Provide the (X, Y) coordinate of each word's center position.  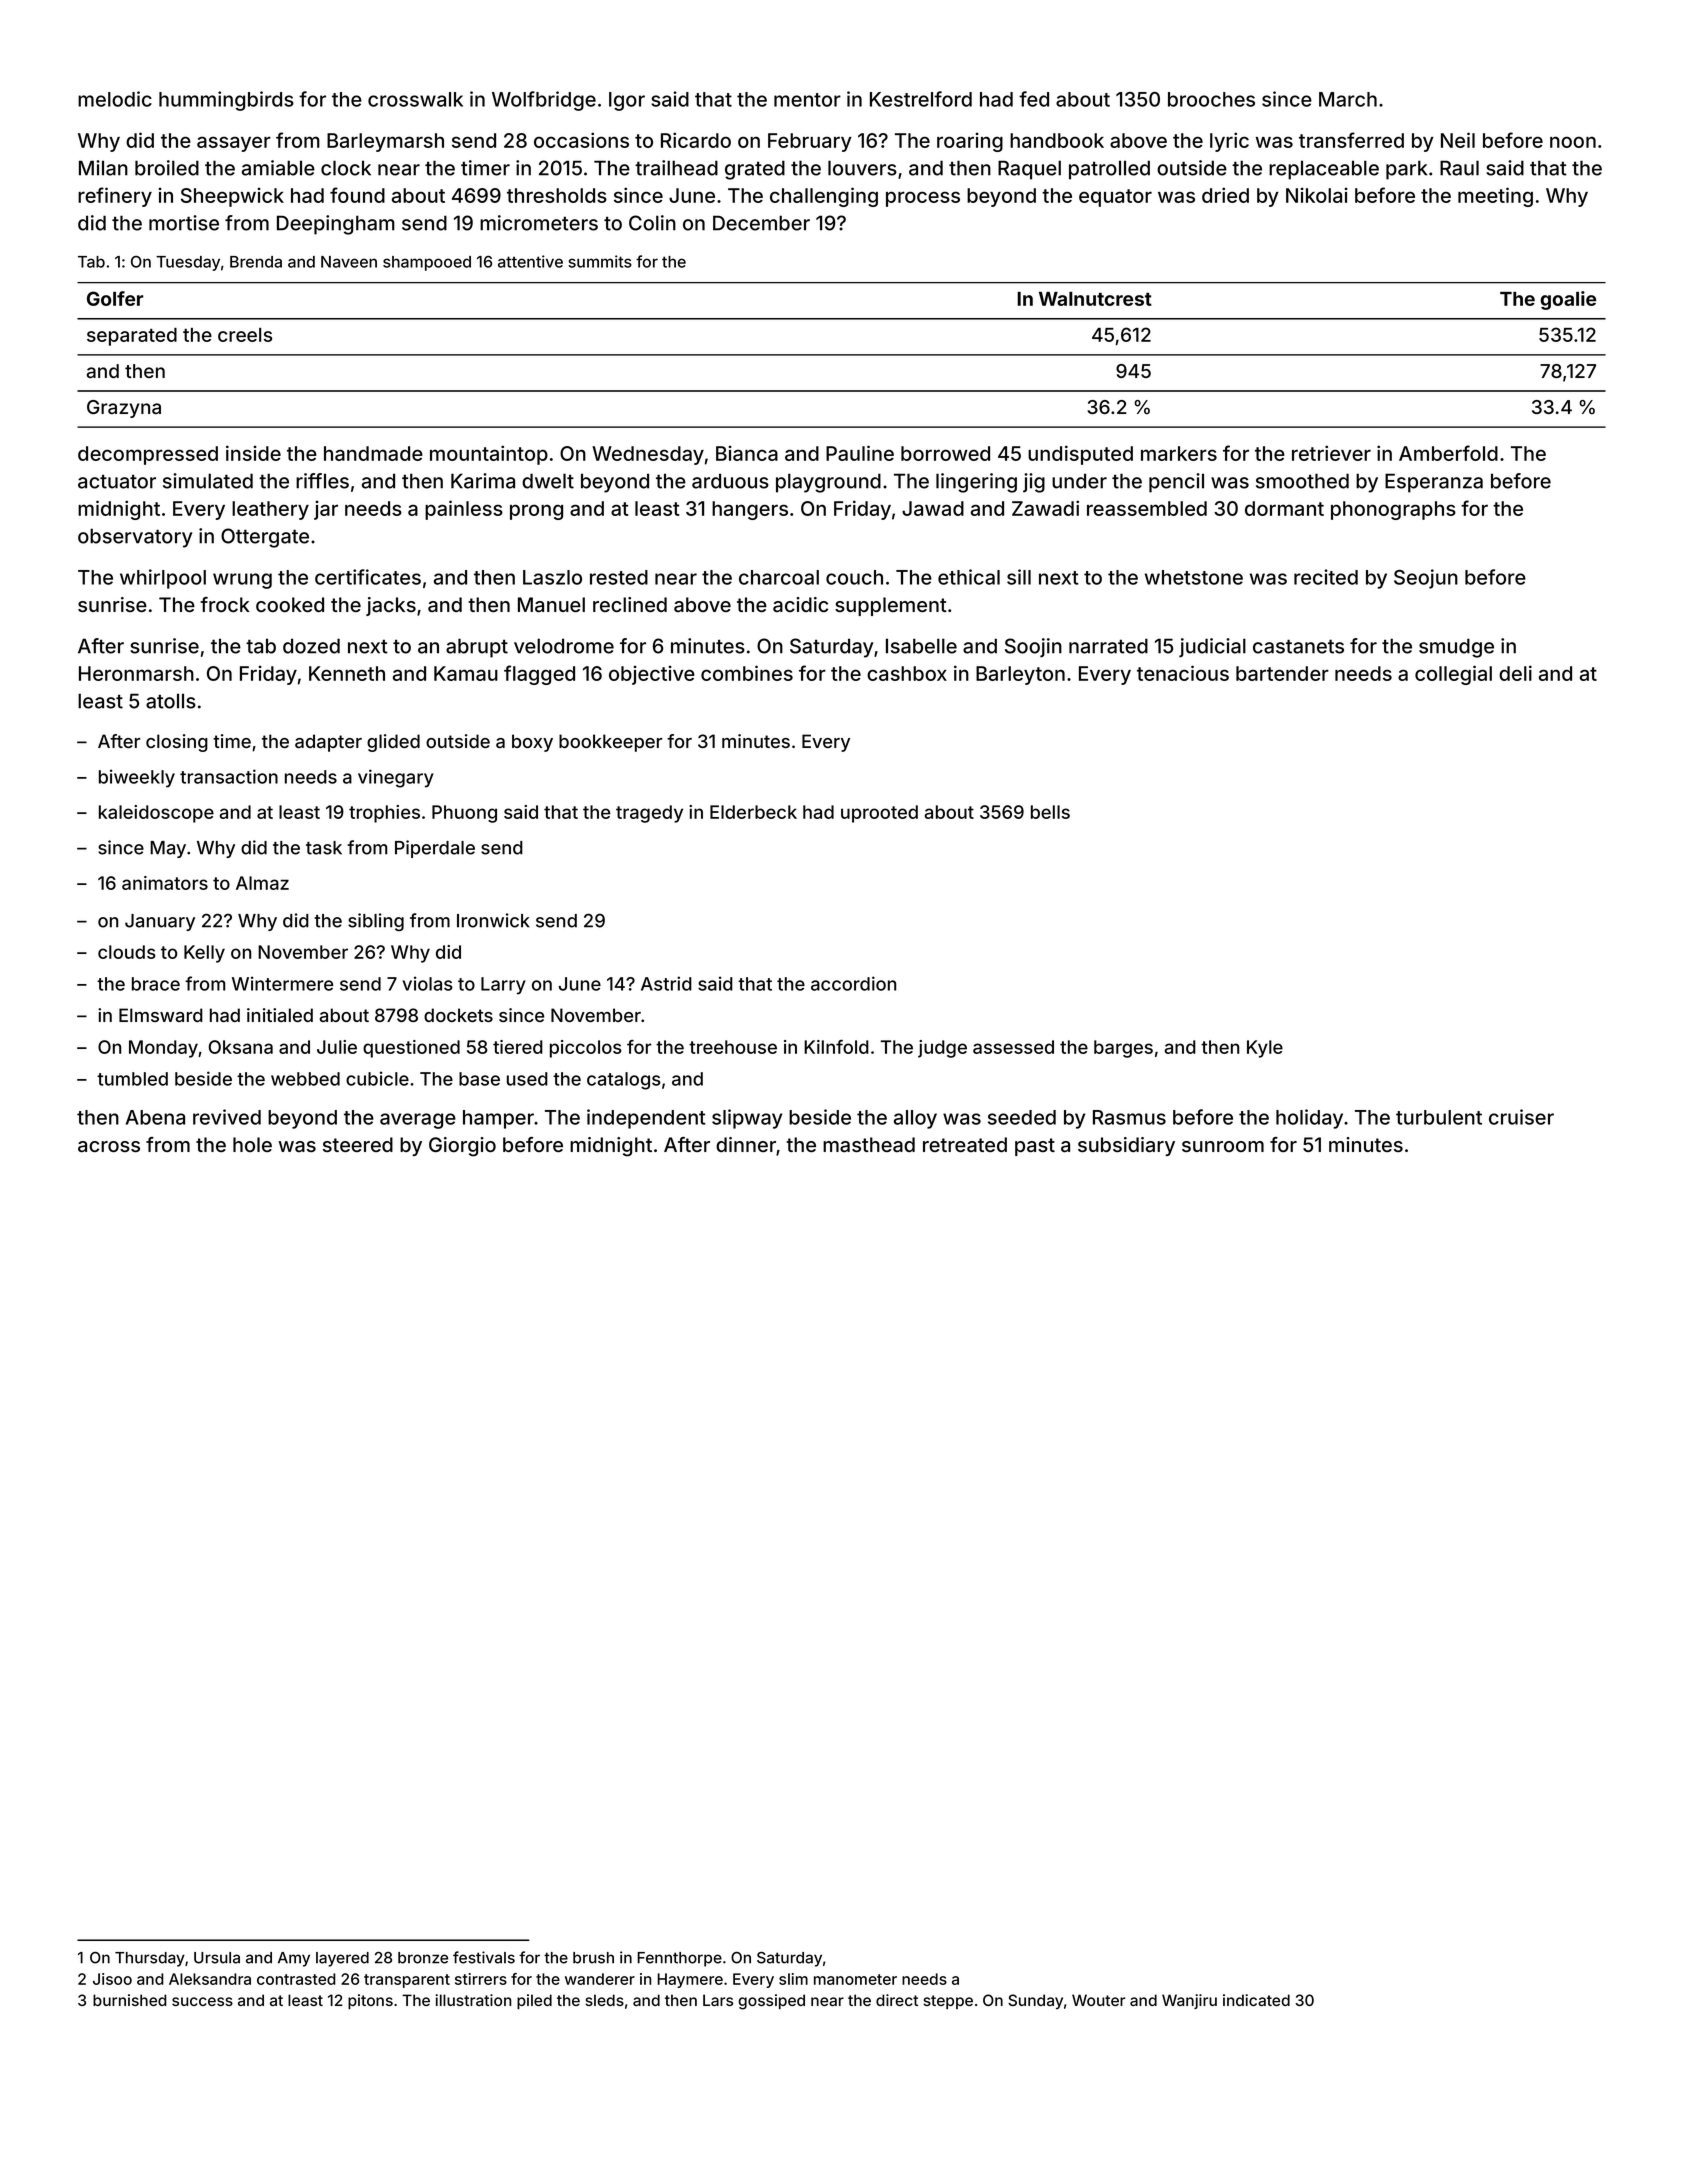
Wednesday (648, 455)
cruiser (1521, 1117)
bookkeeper (610, 743)
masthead (869, 1144)
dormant (1284, 508)
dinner (746, 1144)
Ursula (217, 1958)
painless (464, 510)
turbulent (1439, 1117)
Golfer (115, 298)
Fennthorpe (679, 1959)
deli (1515, 673)
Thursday (150, 1959)
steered (358, 1144)
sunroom (1223, 1146)
